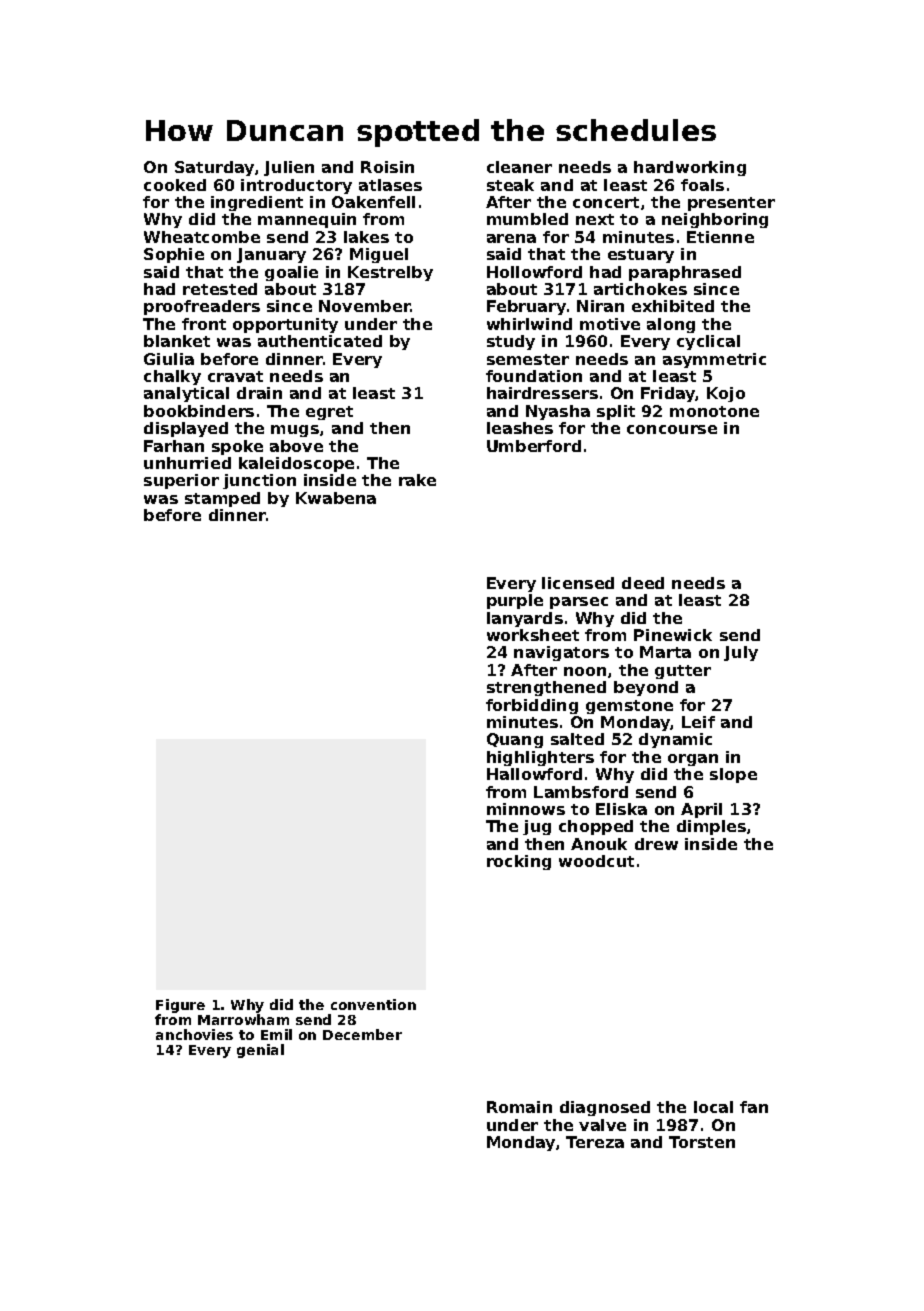 The image size is (924, 1311). Describe the element at coordinates (214, 168) in the page. I see `Saturday` at that location.
